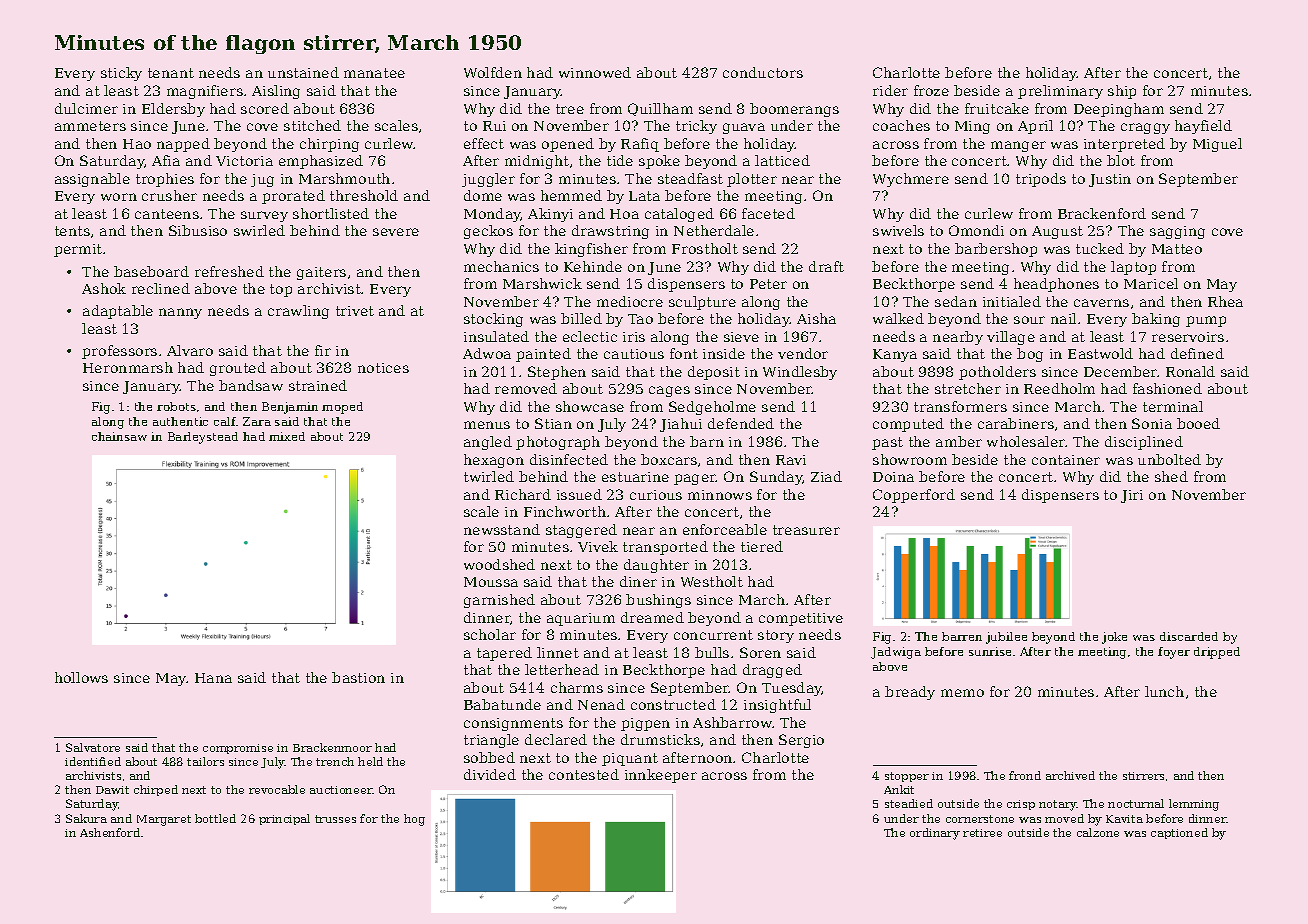  What do you see at coordinates (1121, 160) in the page?
I see `blot` at bounding box center [1121, 160].
